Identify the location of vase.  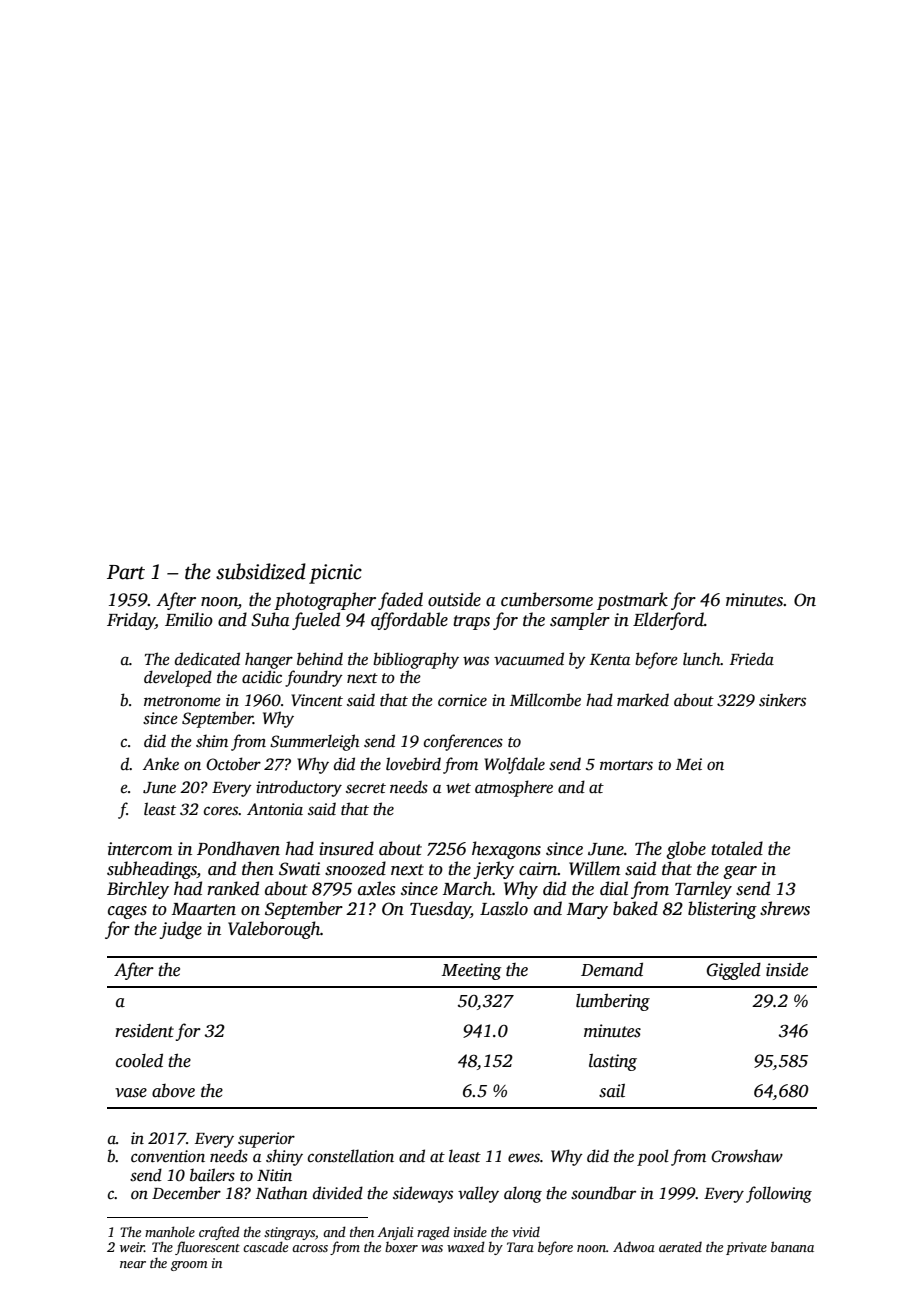
(131, 1093).
